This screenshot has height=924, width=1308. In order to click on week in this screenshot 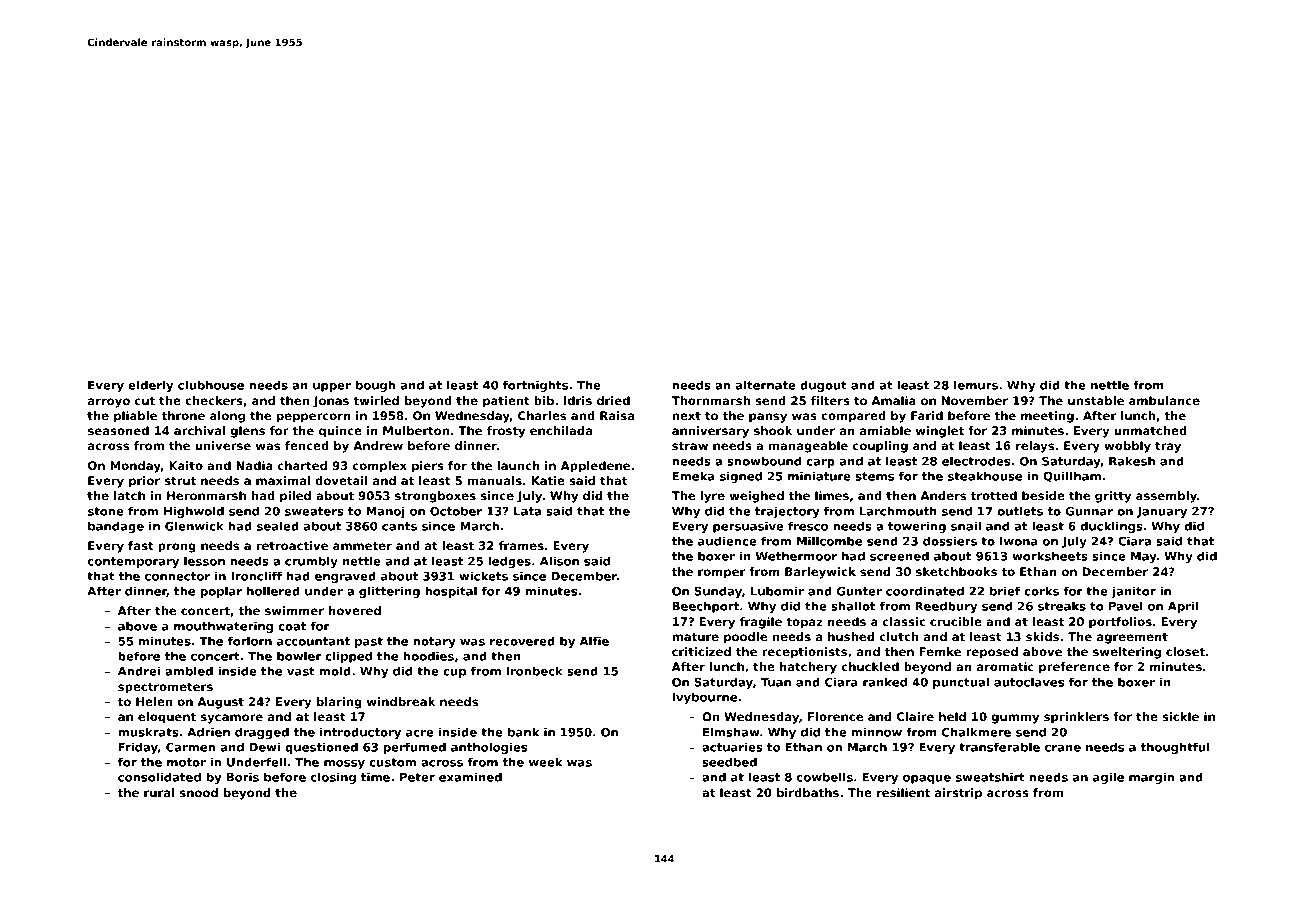, I will do `click(546, 762)`.
